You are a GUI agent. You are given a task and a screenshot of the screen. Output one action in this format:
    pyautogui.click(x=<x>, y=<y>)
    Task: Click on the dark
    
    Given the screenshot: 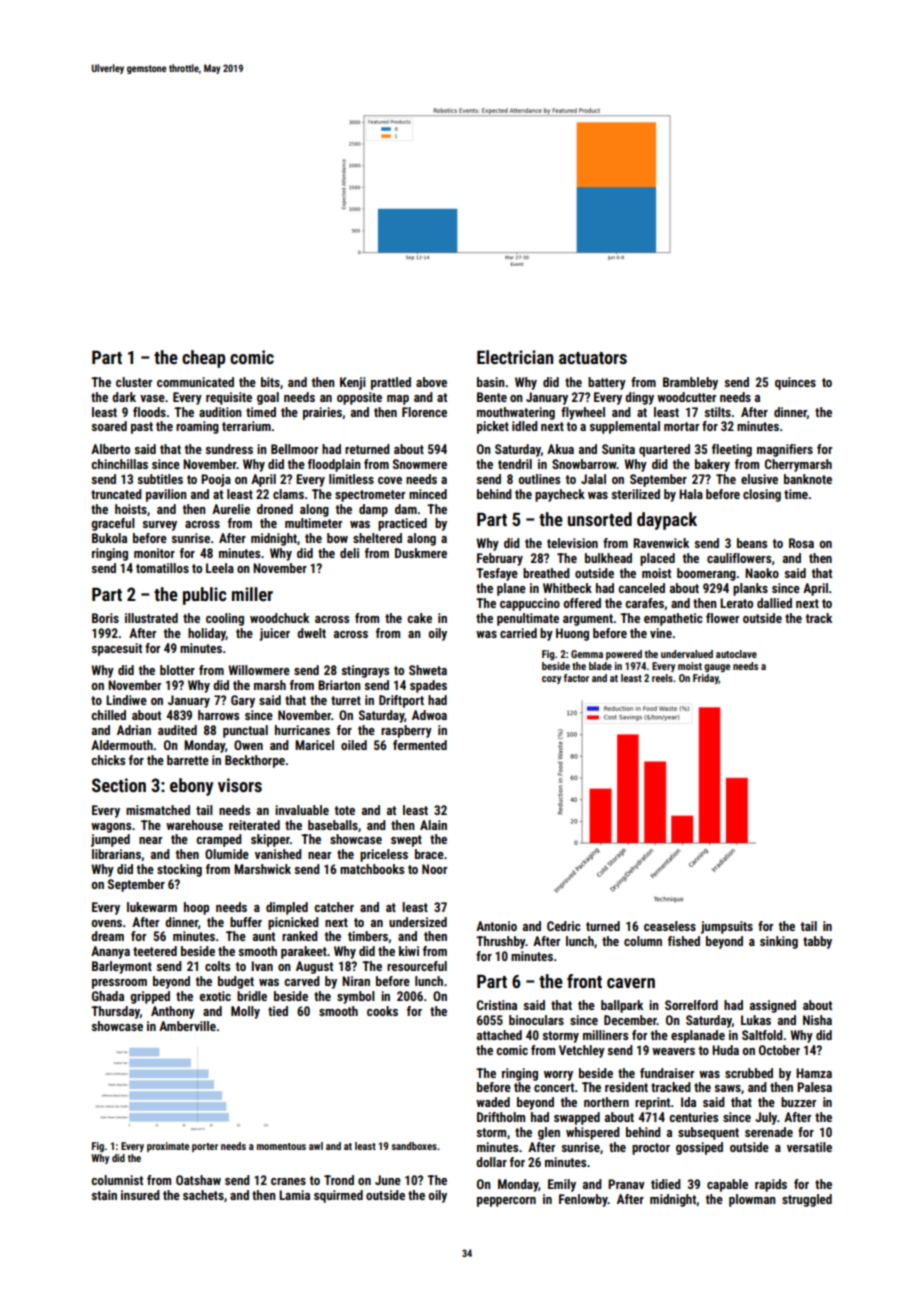 What is the action you would take?
    pyautogui.click(x=124, y=397)
